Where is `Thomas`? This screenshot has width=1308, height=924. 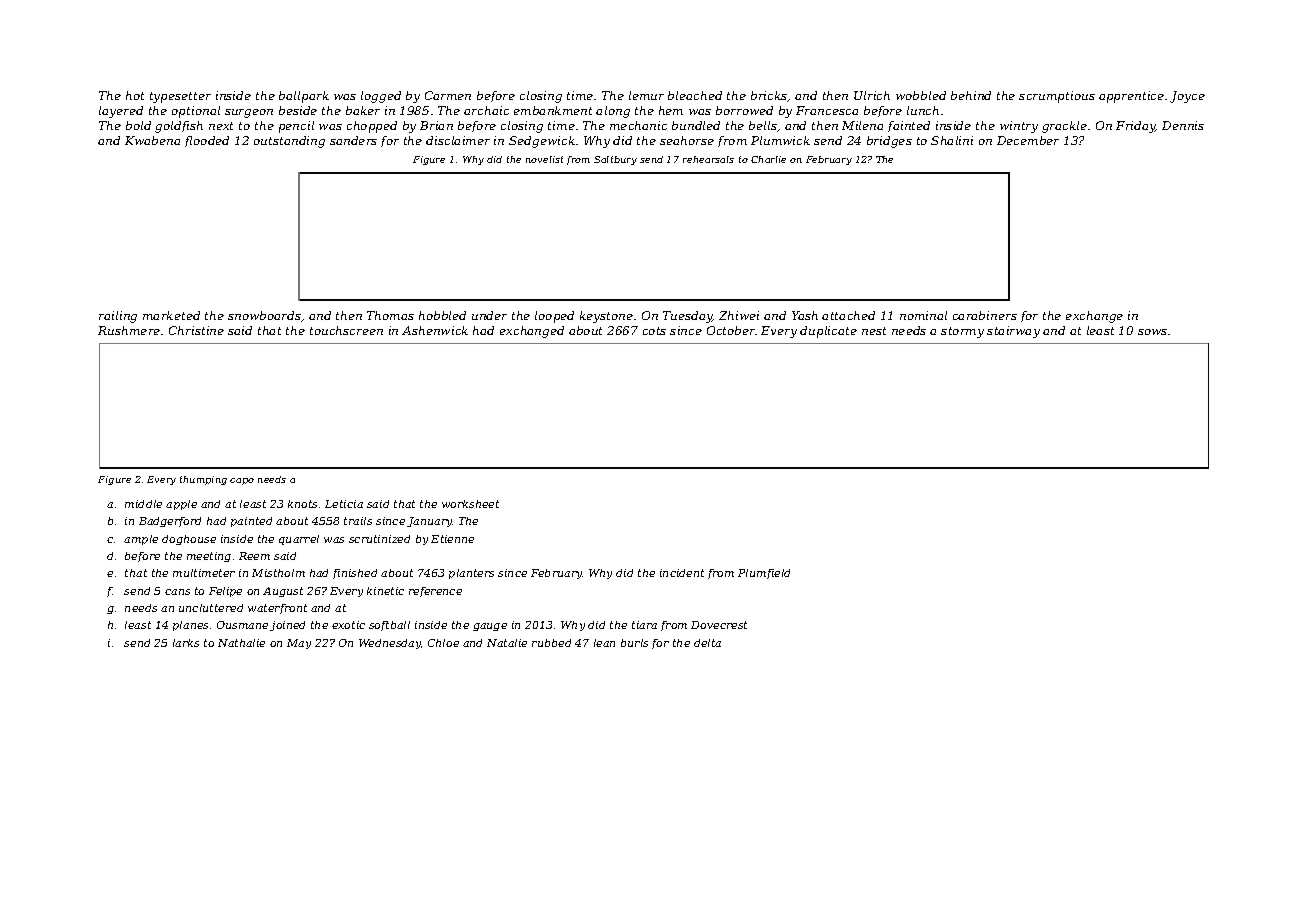
Thomas is located at coordinates (390, 315).
